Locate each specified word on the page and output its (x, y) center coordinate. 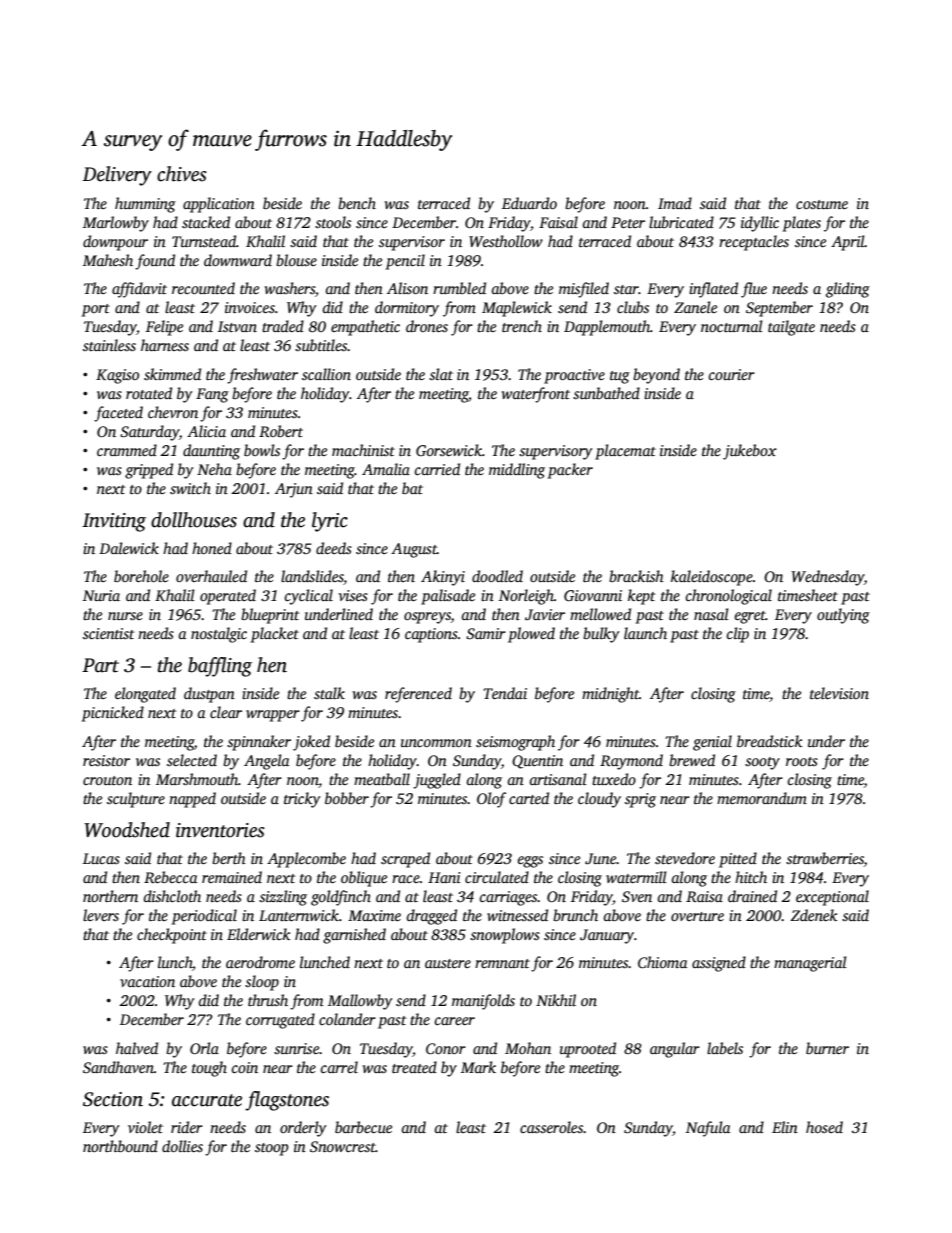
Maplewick (517, 309)
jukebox (750, 452)
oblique (364, 879)
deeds (334, 548)
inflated (713, 290)
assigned (719, 964)
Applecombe (306, 860)
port (96, 310)
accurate (207, 1100)
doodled (497, 576)
